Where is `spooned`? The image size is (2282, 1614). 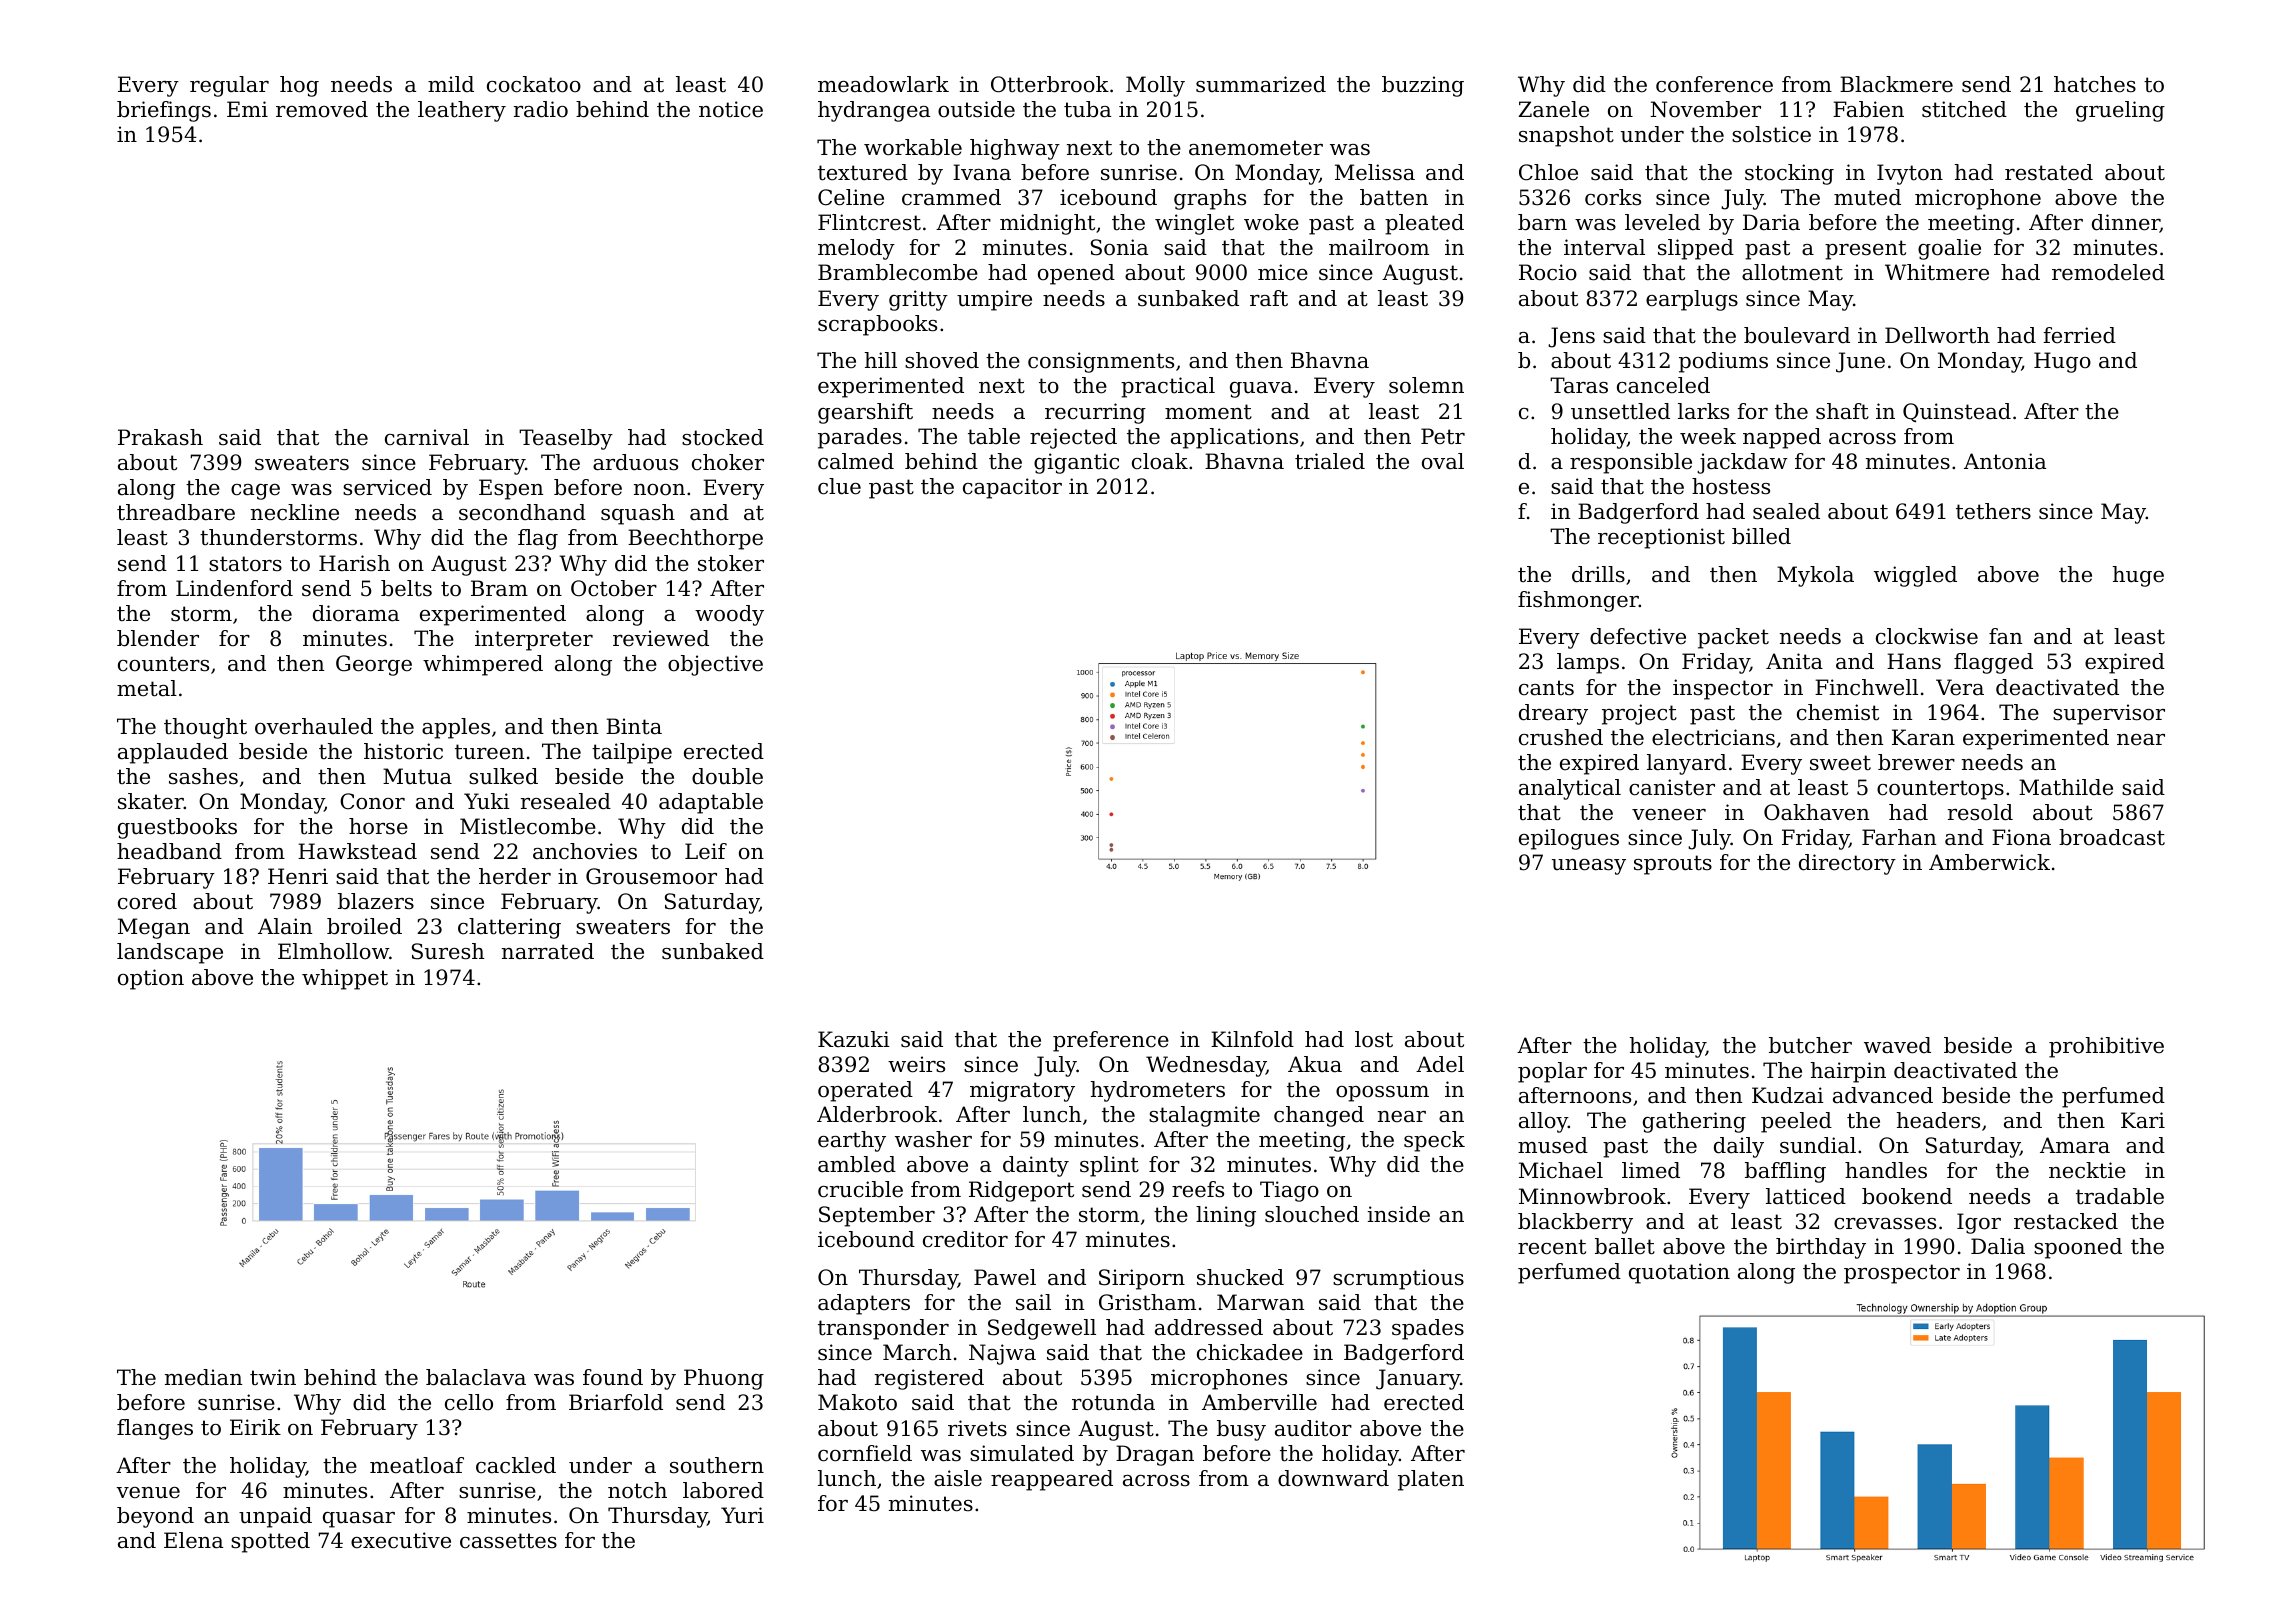 spooned is located at coordinates (2078, 1248).
